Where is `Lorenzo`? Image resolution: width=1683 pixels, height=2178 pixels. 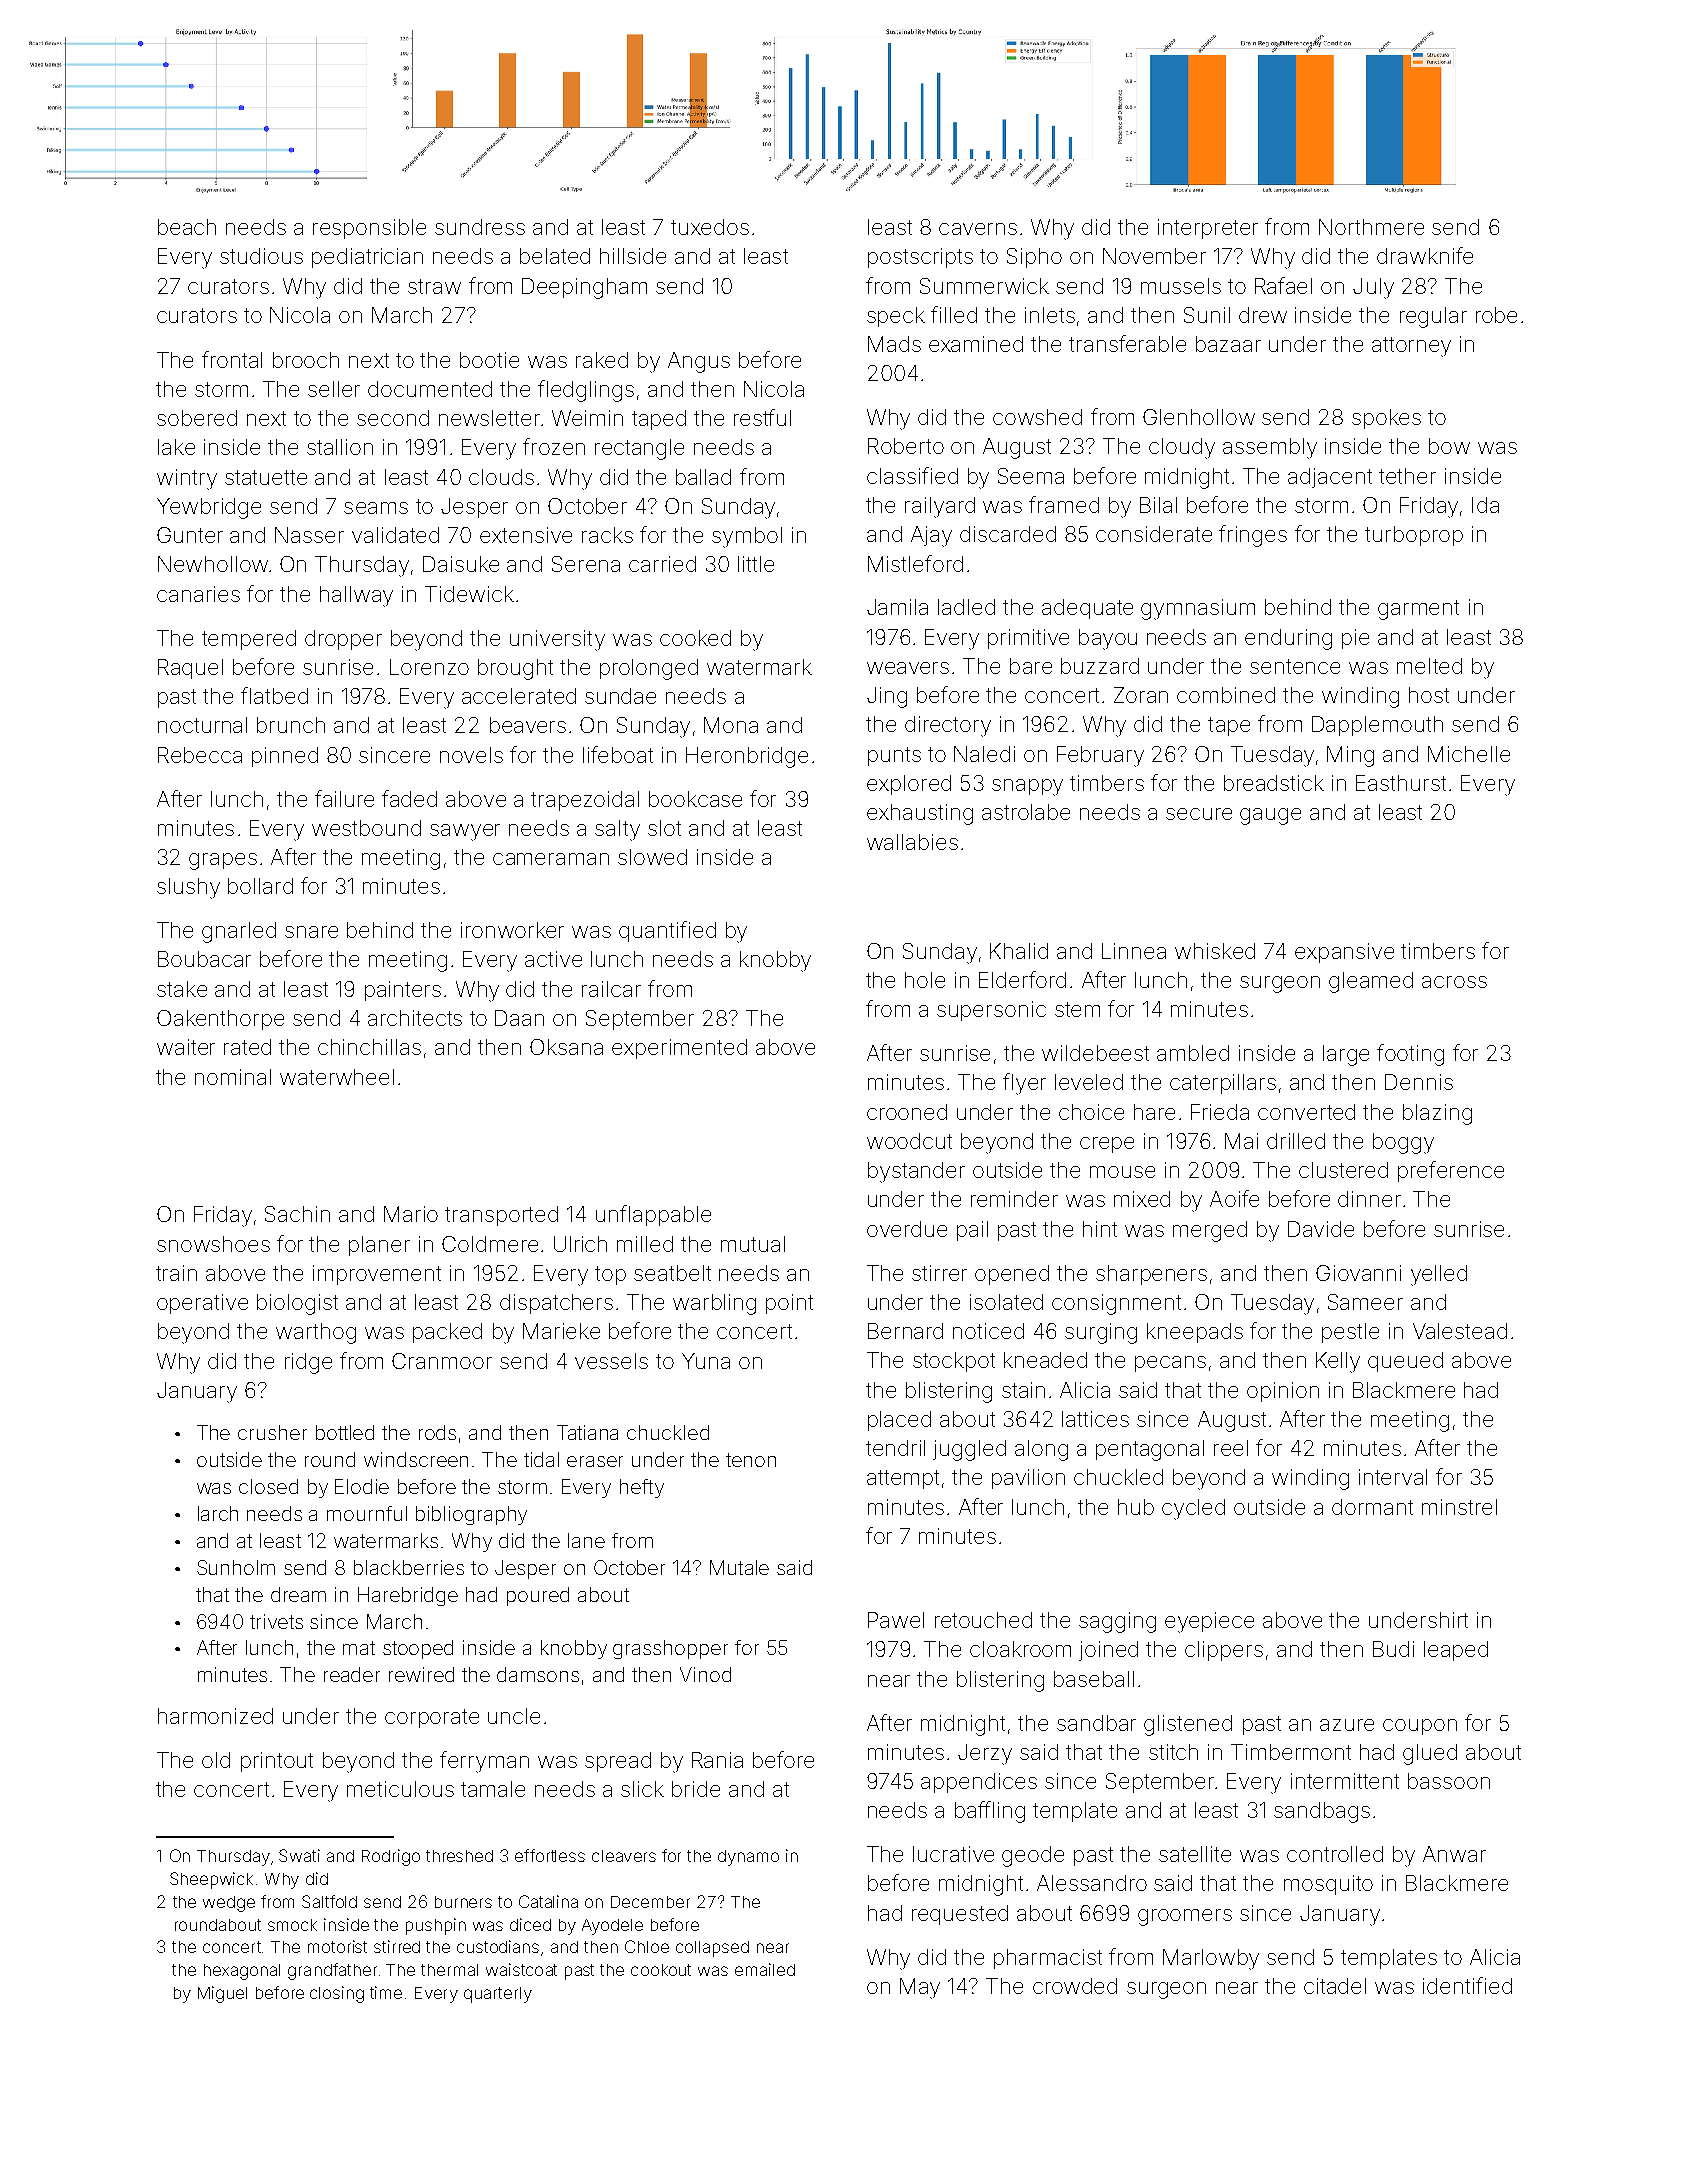 Lorenzo is located at coordinates (429, 667).
